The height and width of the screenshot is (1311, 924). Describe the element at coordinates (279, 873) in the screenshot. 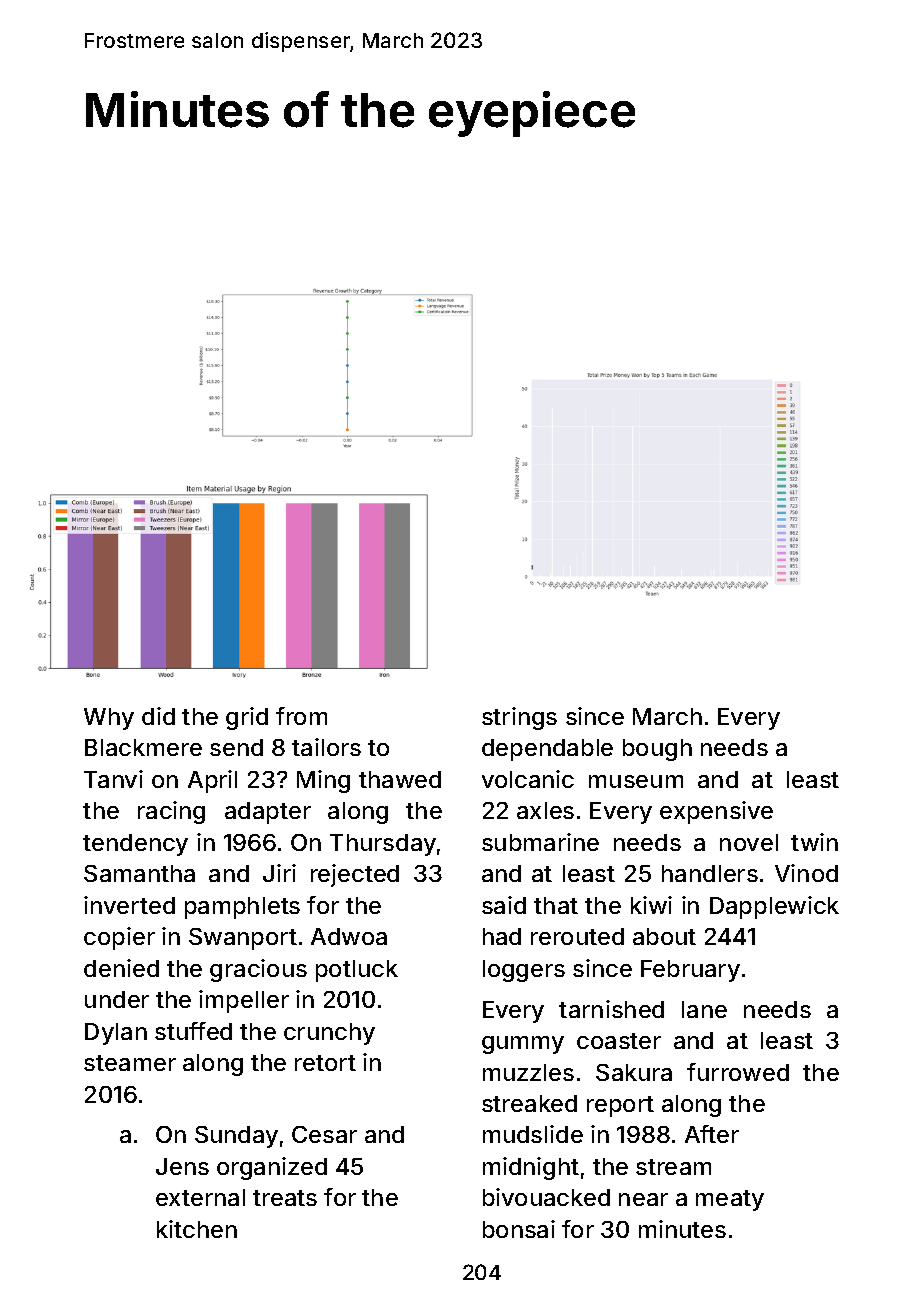

I see `Jiri` at that location.
